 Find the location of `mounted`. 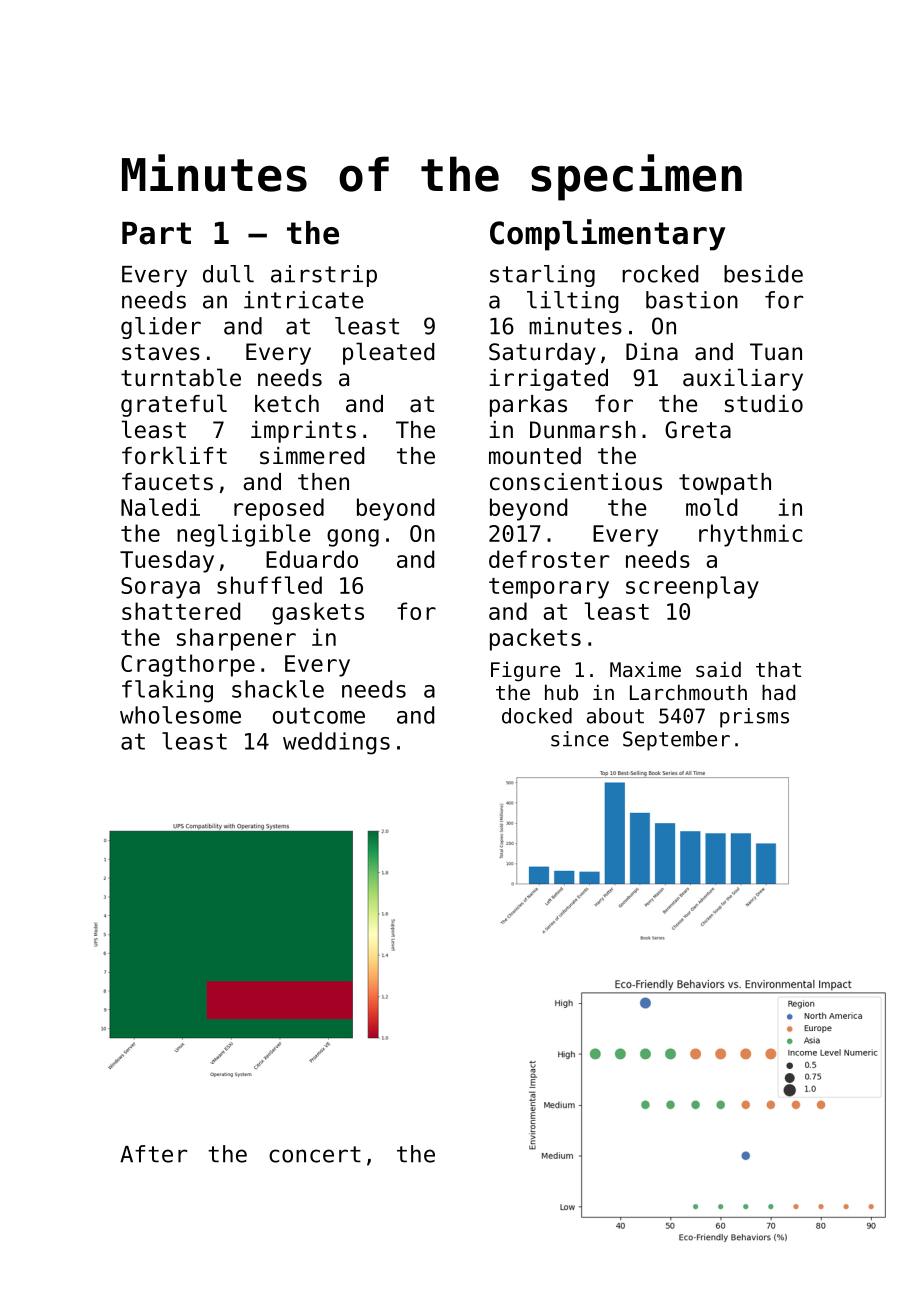

mounted is located at coordinates (535, 456).
